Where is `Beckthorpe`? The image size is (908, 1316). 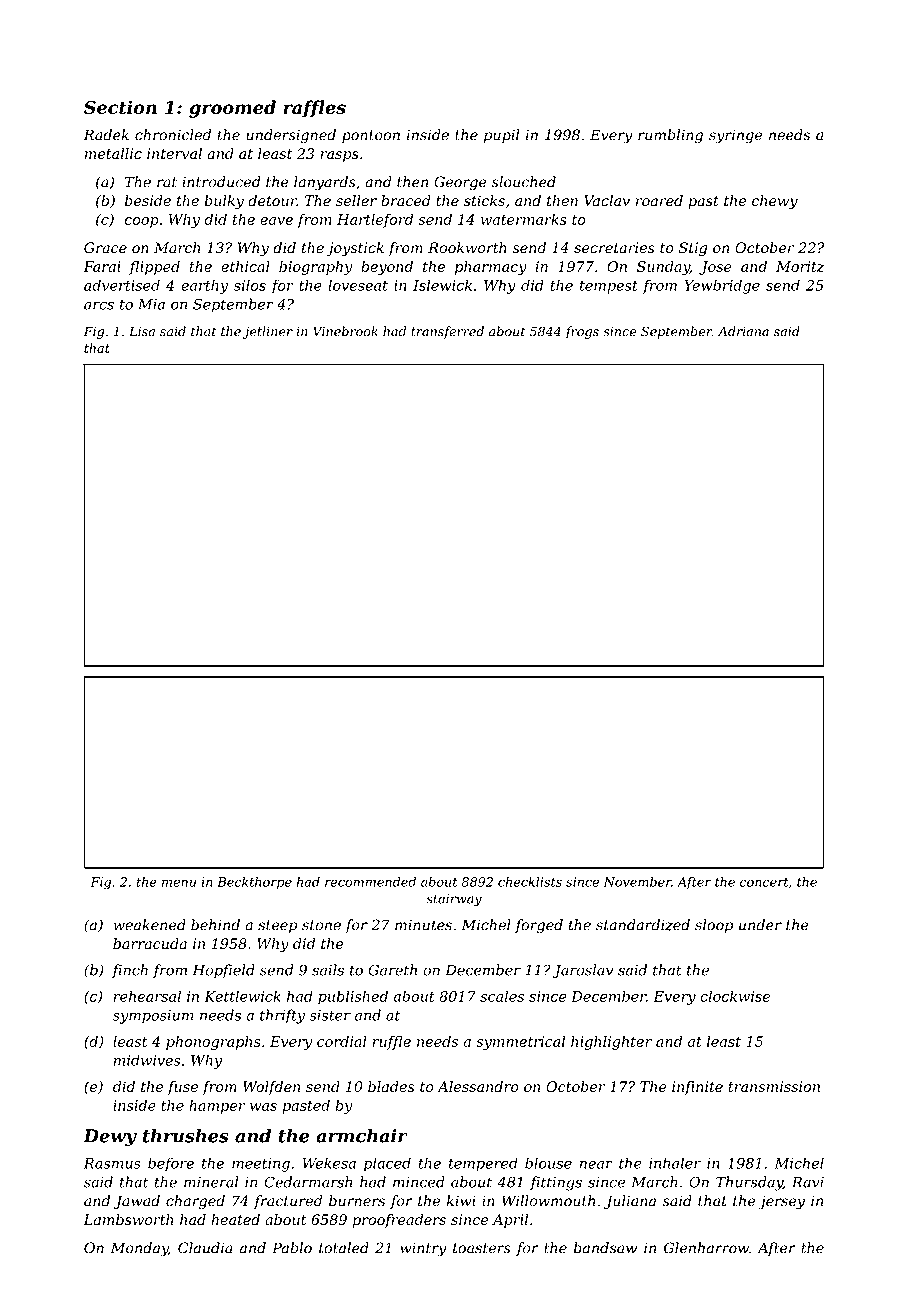
Beckthorpe is located at coordinates (254, 883).
